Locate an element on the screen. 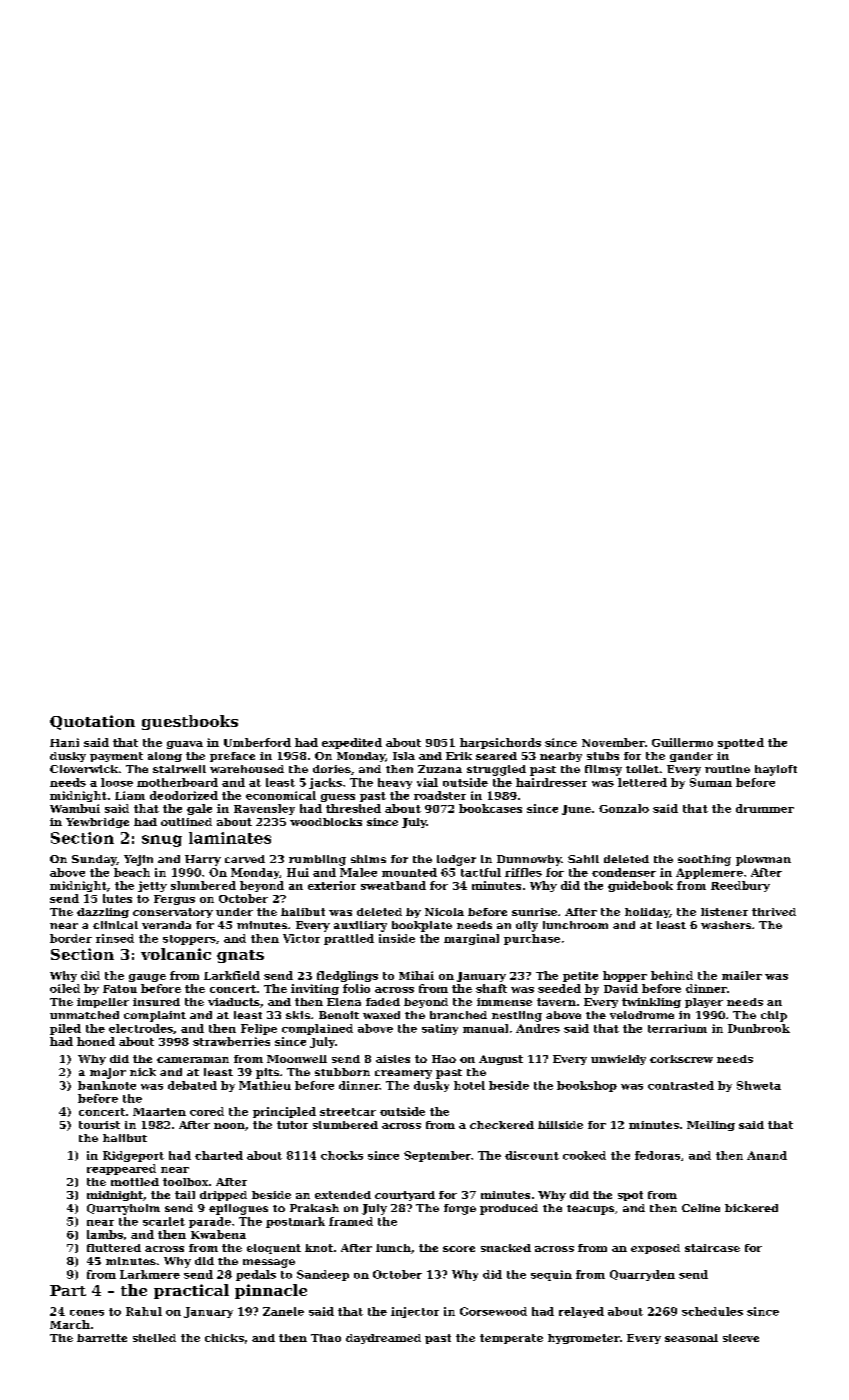 This screenshot has width=849, height=1400. hotel is located at coordinates (469, 1085).
